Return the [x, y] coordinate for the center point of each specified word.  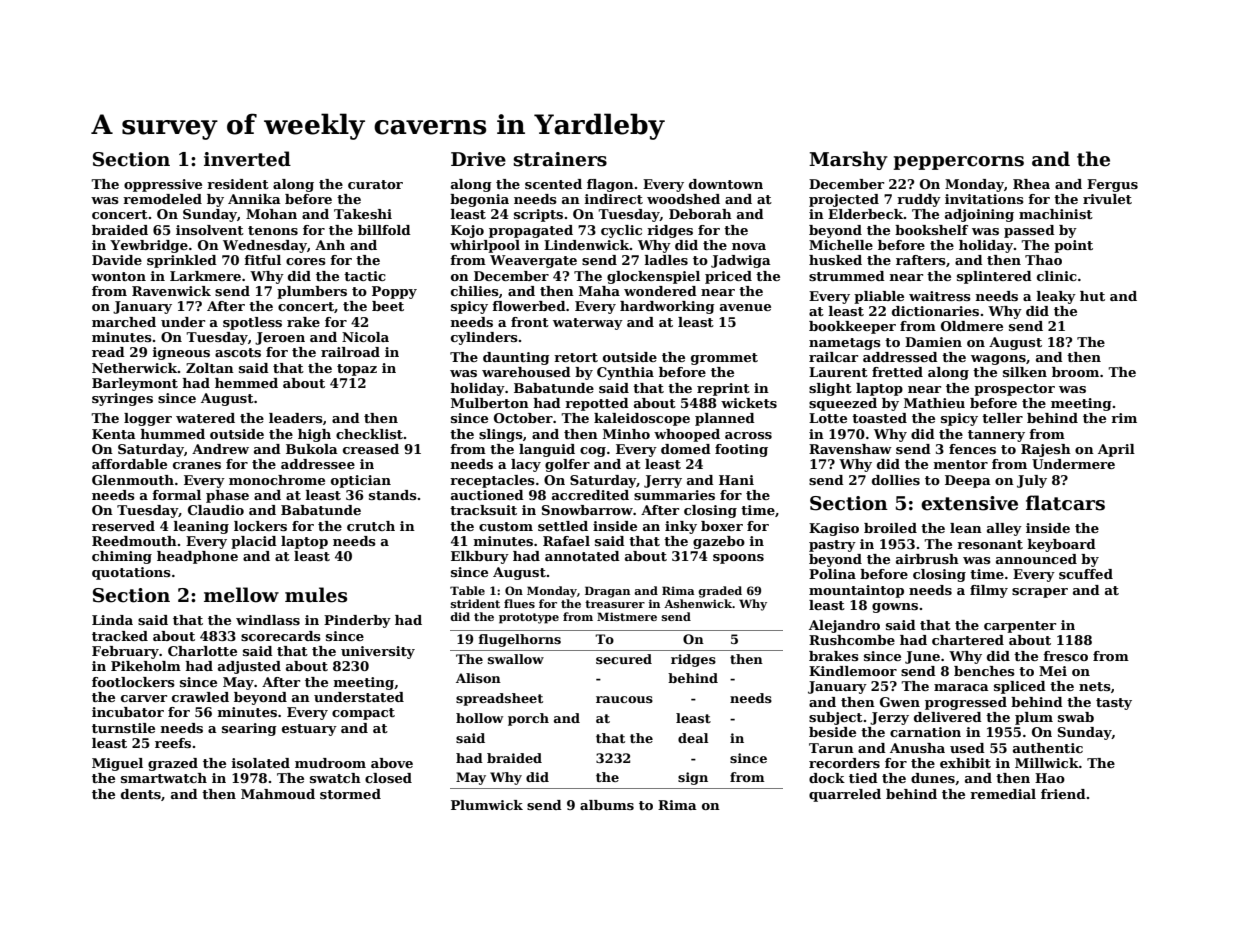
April [1116, 450]
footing [741, 450]
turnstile [123, 728]
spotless [252, 323]
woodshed [683, 199]
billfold [384, 230]
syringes [122, 399]
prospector [1014, 390]
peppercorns [958, 163]
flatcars [1065, 503]
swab [1076, 717]
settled [563, 526]
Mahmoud [278, 794]
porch [528, 719]
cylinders [484, 338]
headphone [197, 557]
